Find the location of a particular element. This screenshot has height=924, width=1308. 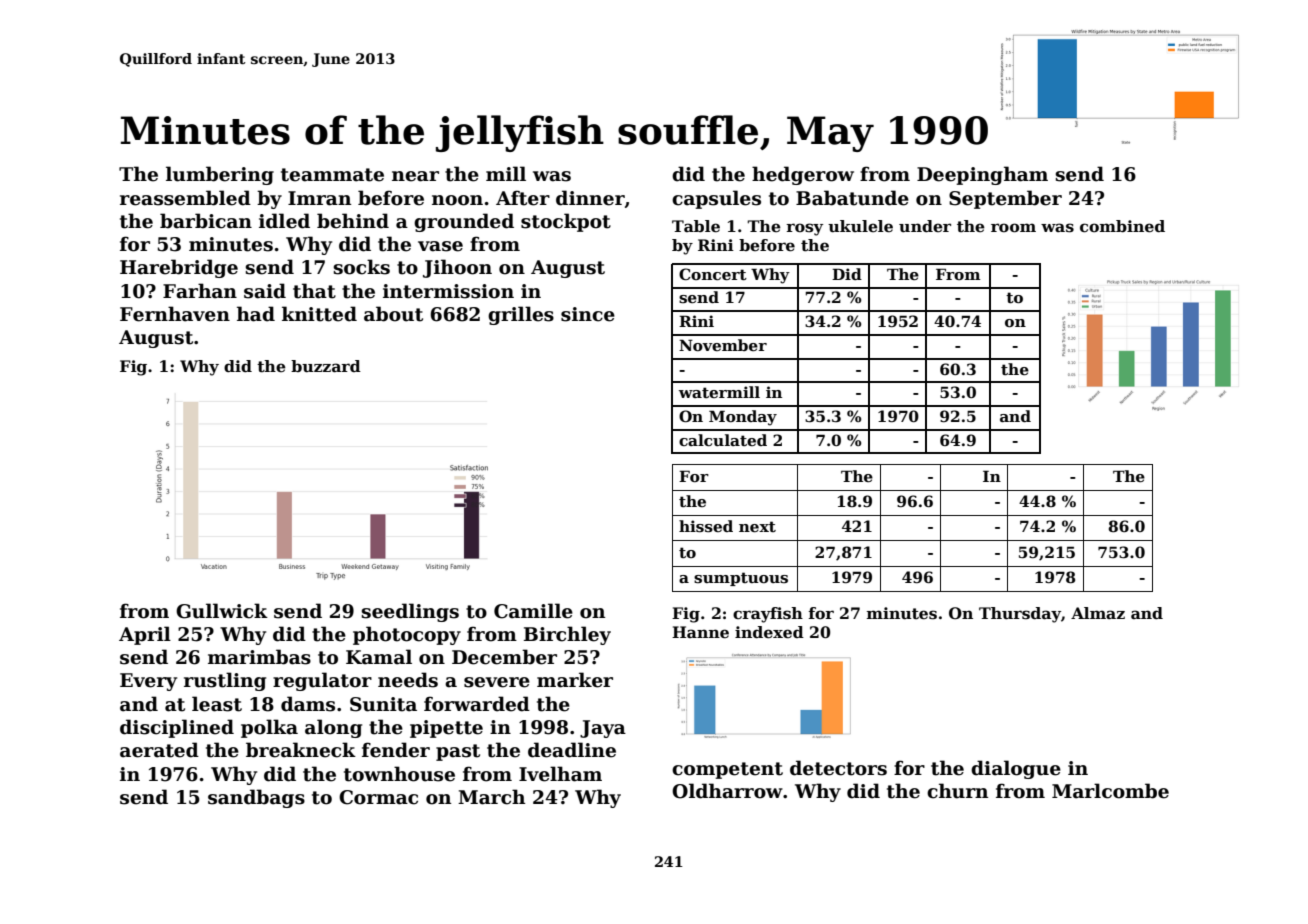

dialogue is located at coordinates (1016, 769).
